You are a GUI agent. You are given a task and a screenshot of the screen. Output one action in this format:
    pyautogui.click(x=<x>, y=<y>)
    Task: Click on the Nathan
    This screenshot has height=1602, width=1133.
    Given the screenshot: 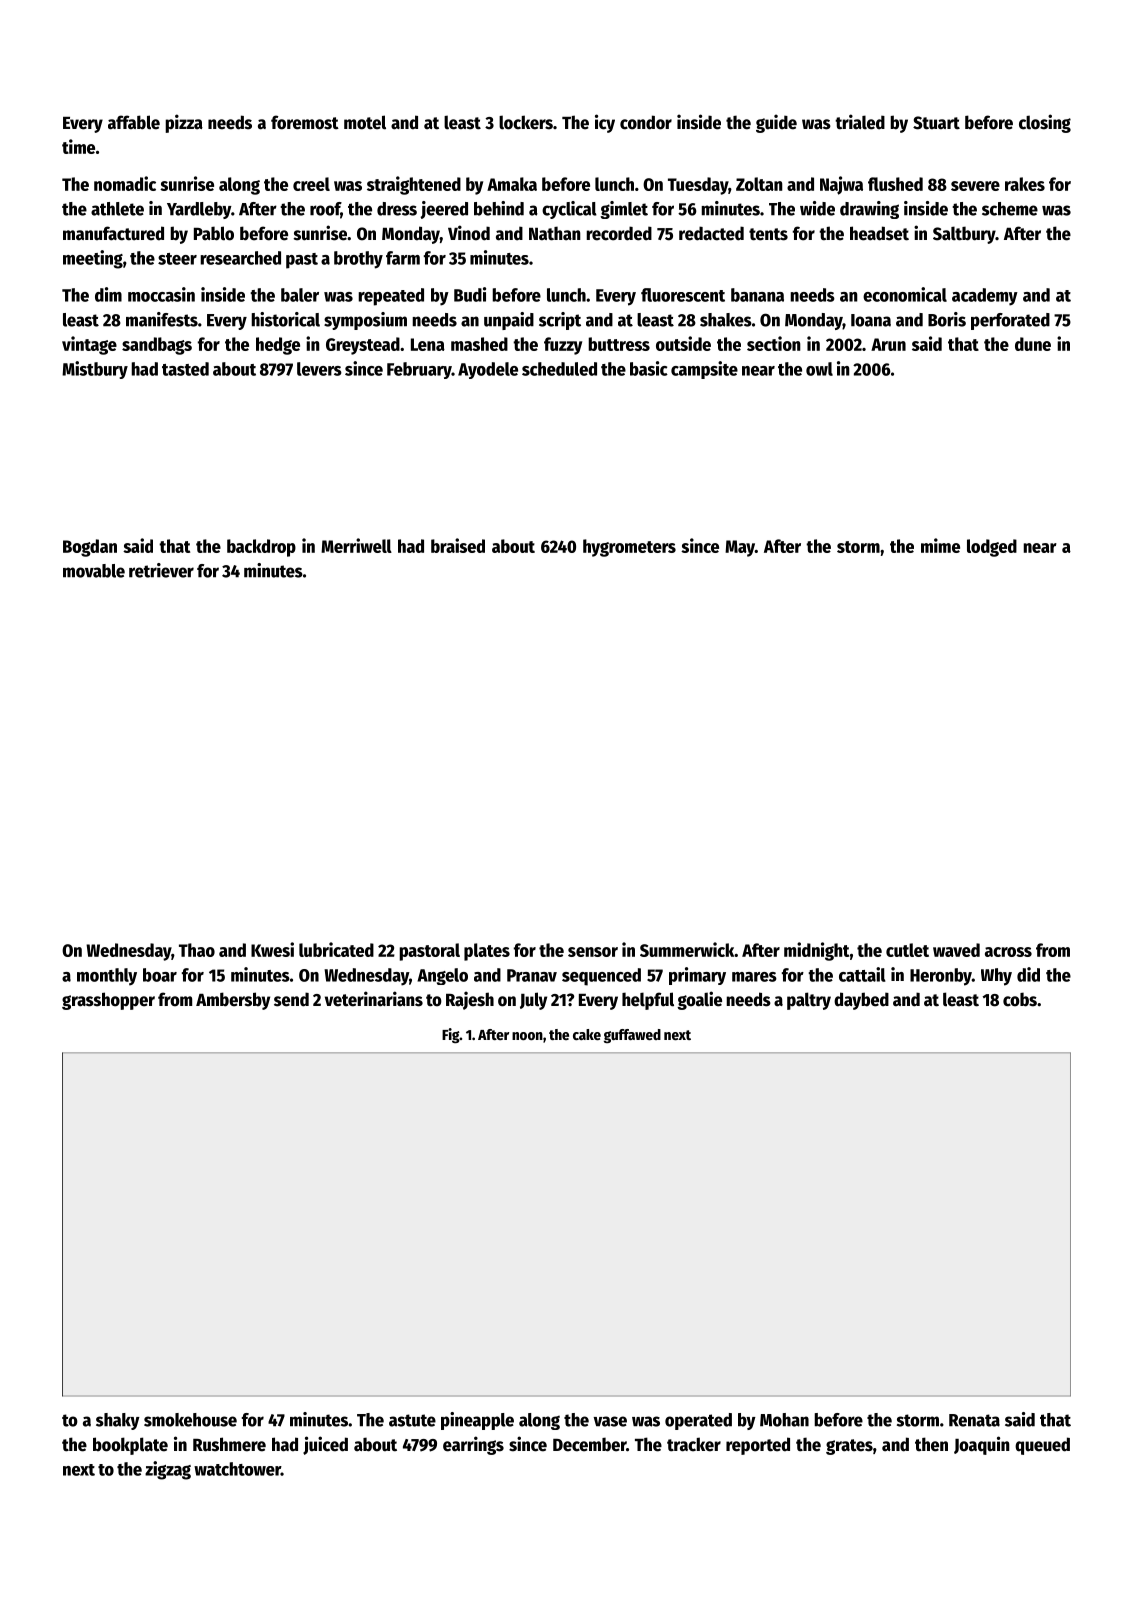 What is the action you would take?
    pyautogui.click(x=555, y=233)
